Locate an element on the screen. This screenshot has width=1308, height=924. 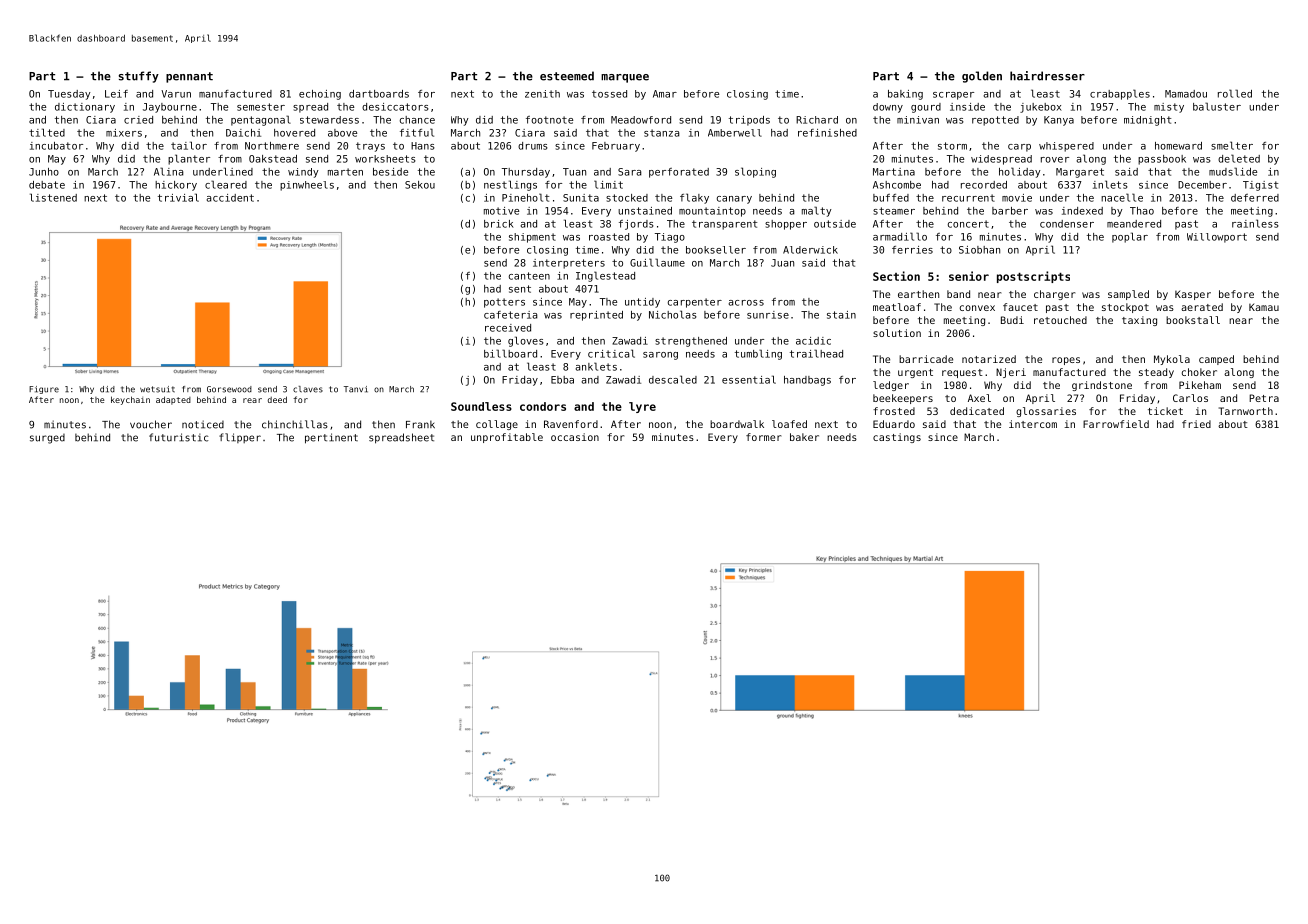
Varun is located at coordinates (176, 94).
